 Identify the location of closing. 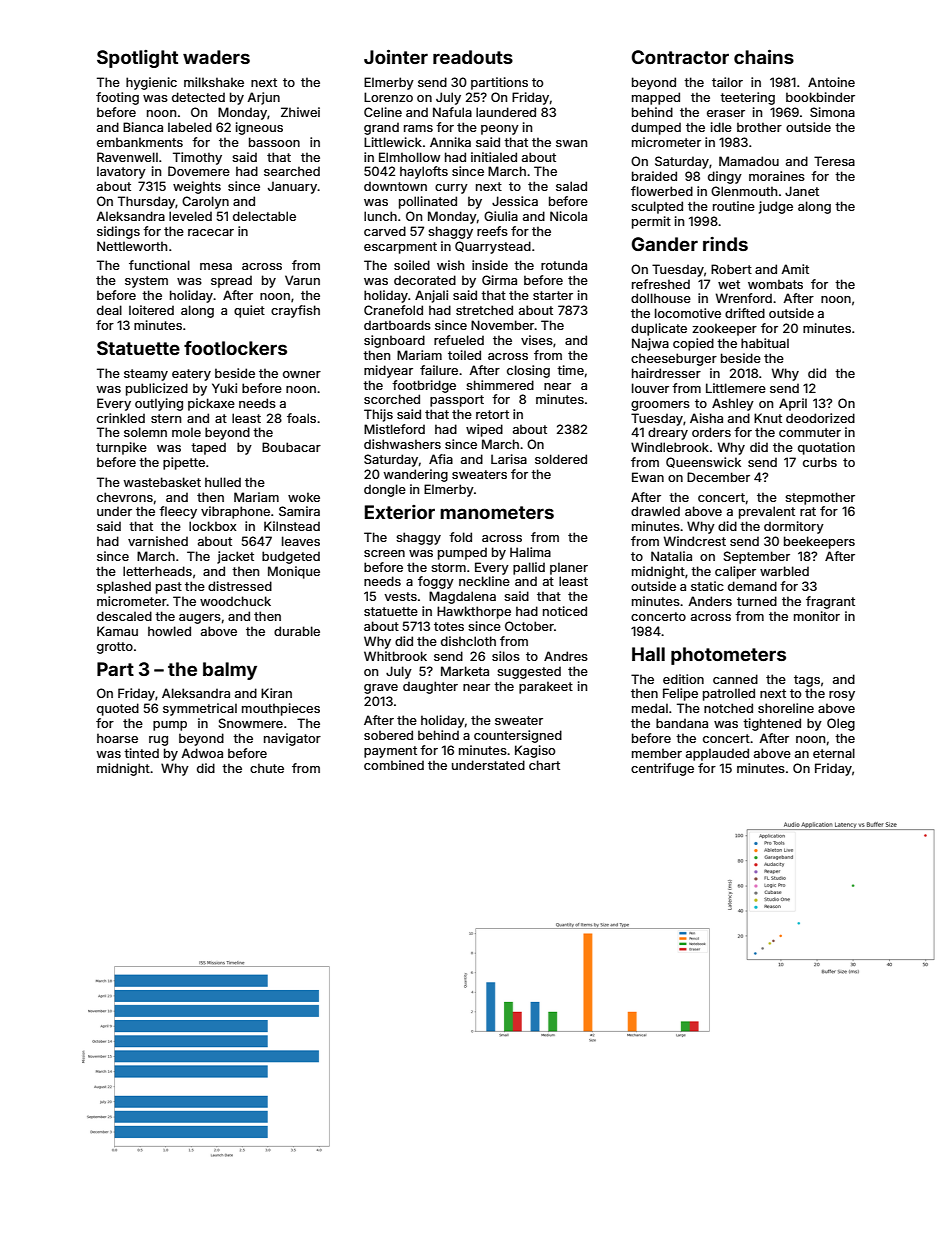
(528, 371).
